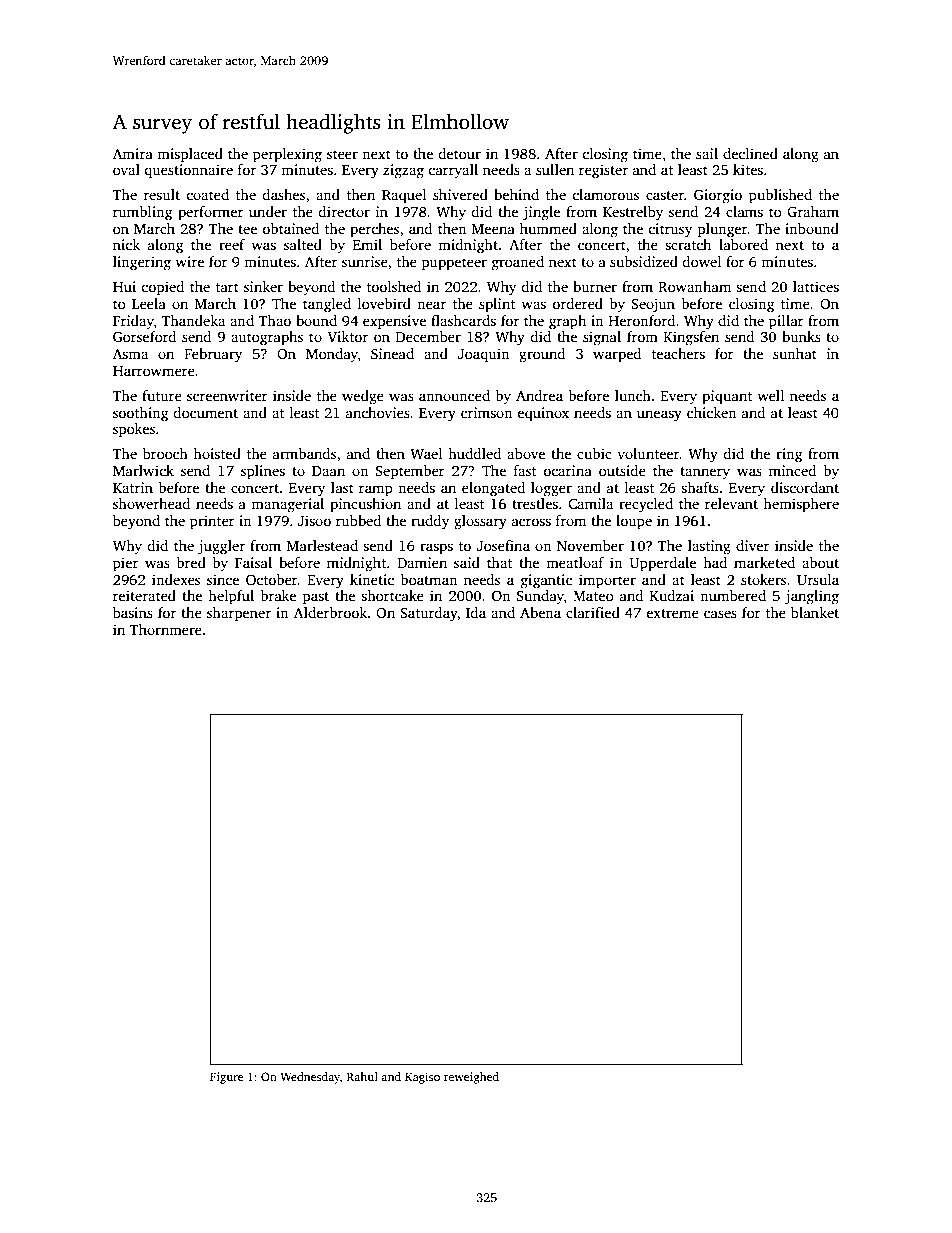 Image resolution: width=952 pixels, height=1233 pixels. Describe the element at coordinates (801, 505) in the screenshot. I see `hemisphere` at that location.
